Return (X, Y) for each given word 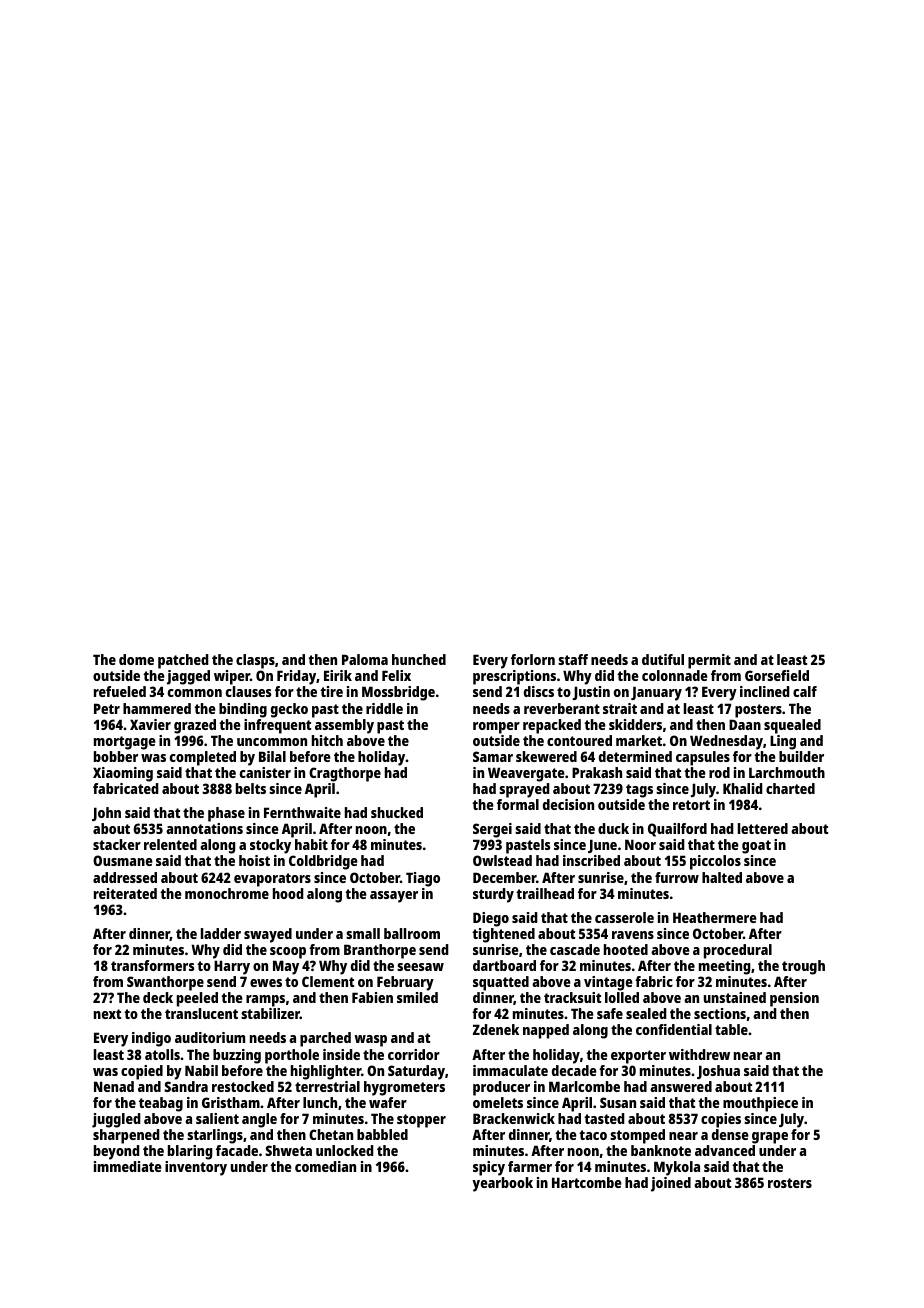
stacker (117, 844)
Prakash (597, 772)
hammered (157, 708)
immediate (128, 1166)
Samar (493, 756)
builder (801, 756)
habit (311, 844)
